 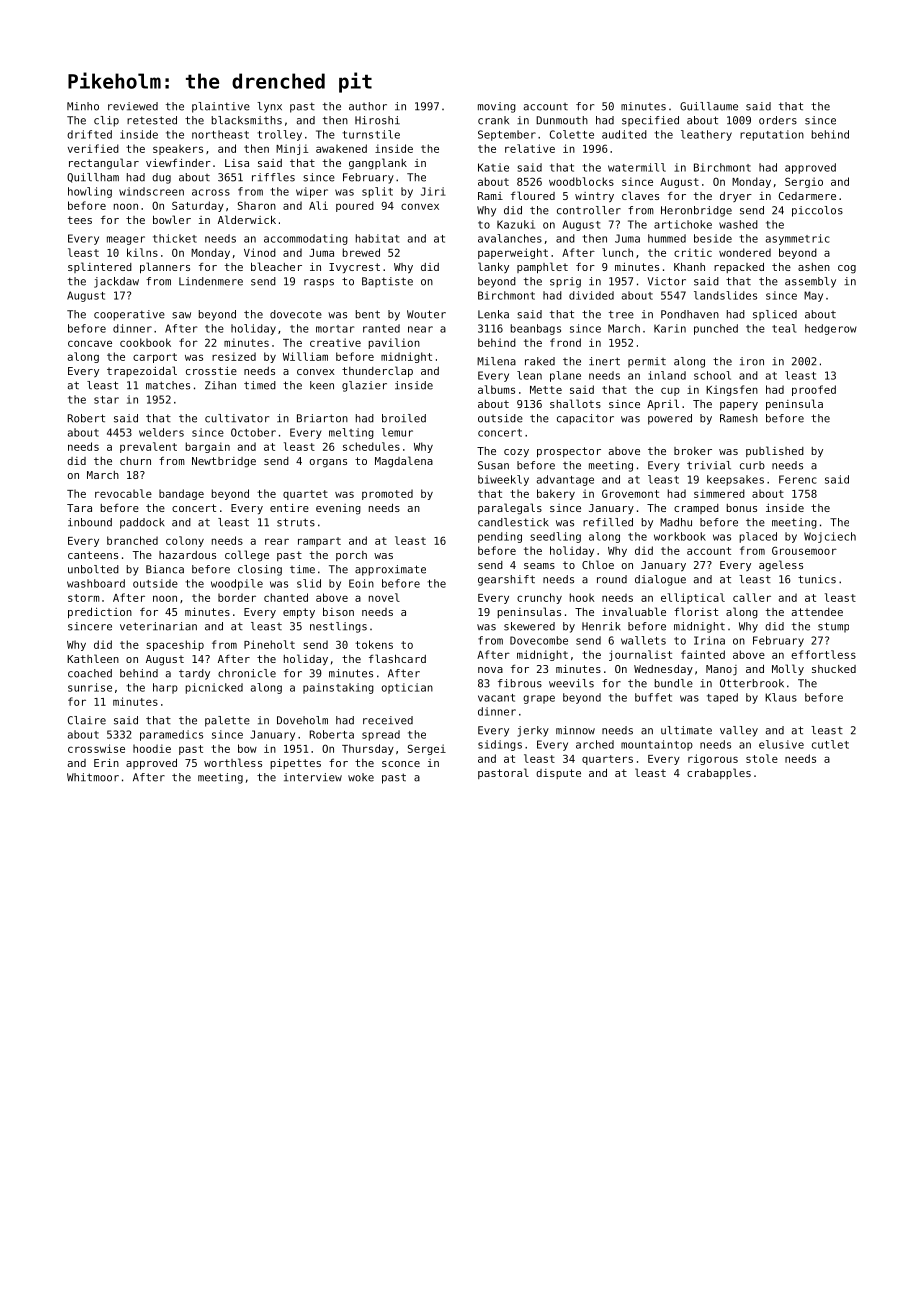 I want to click on weevils, so click(x=571, y=683).
